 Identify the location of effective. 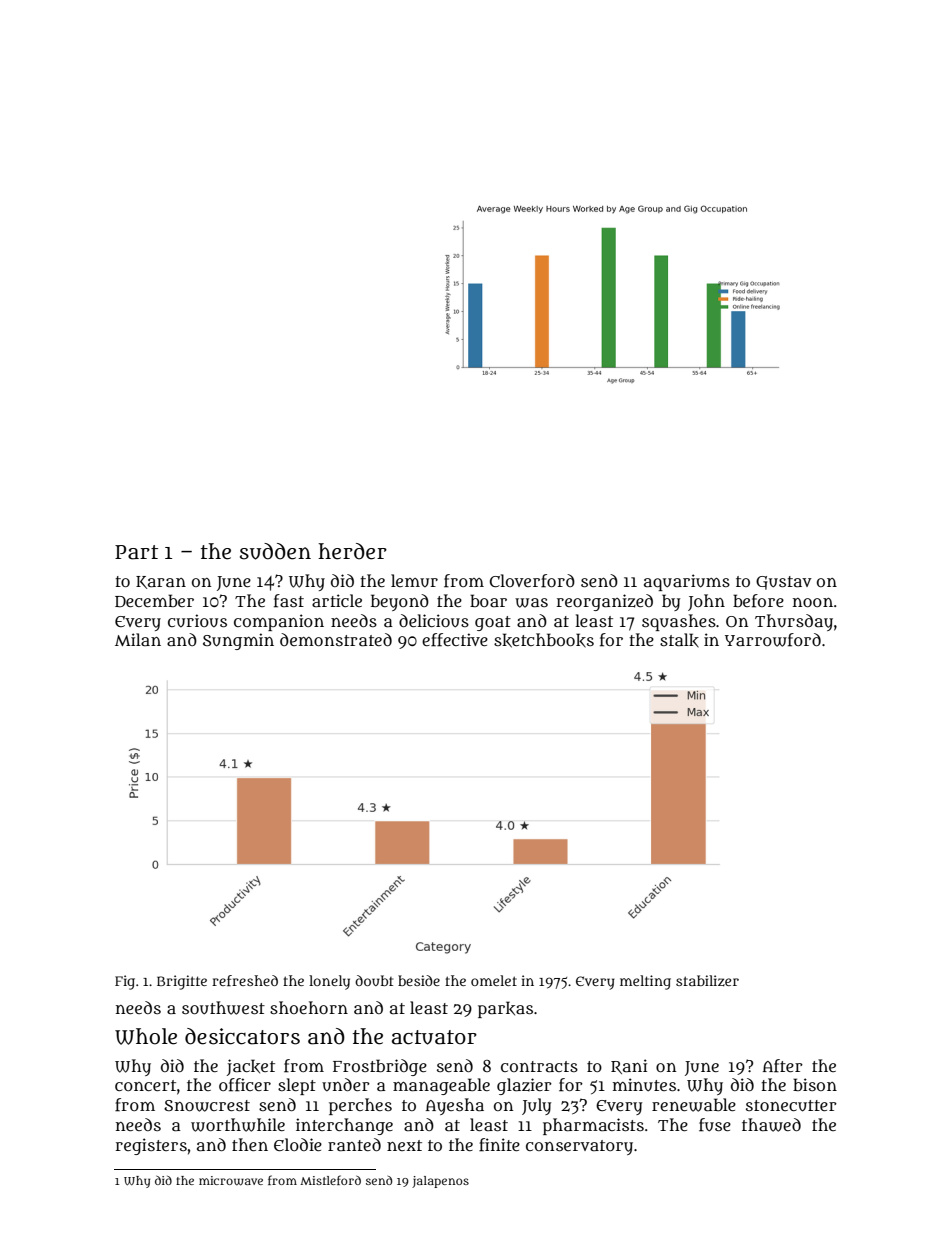
(455, 640).
